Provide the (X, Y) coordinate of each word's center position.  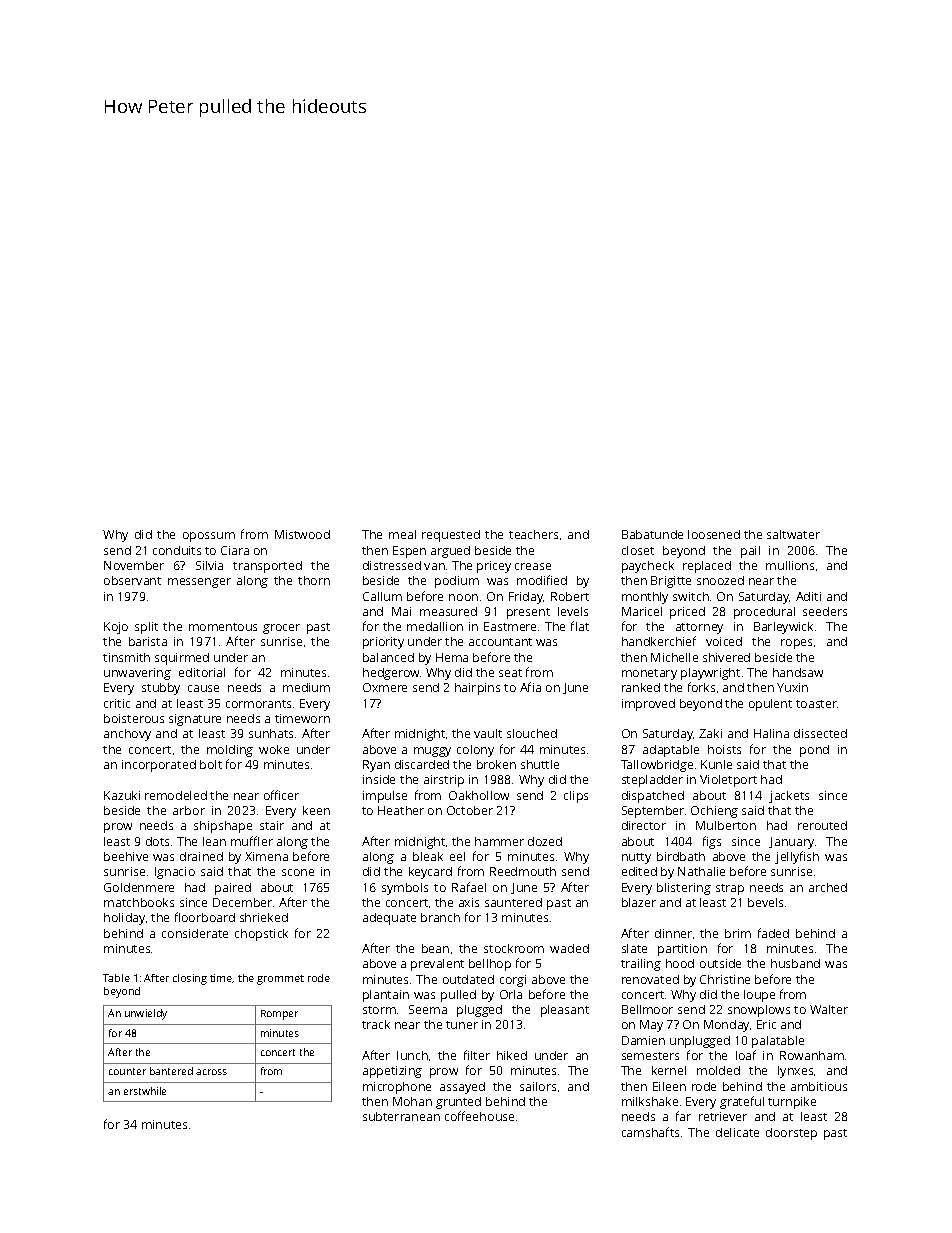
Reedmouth (523, 871)
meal (402, 534)
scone (298, 872)
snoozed (720, 580)
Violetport (728, 781)
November (134, 565)
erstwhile (145, 1091)
